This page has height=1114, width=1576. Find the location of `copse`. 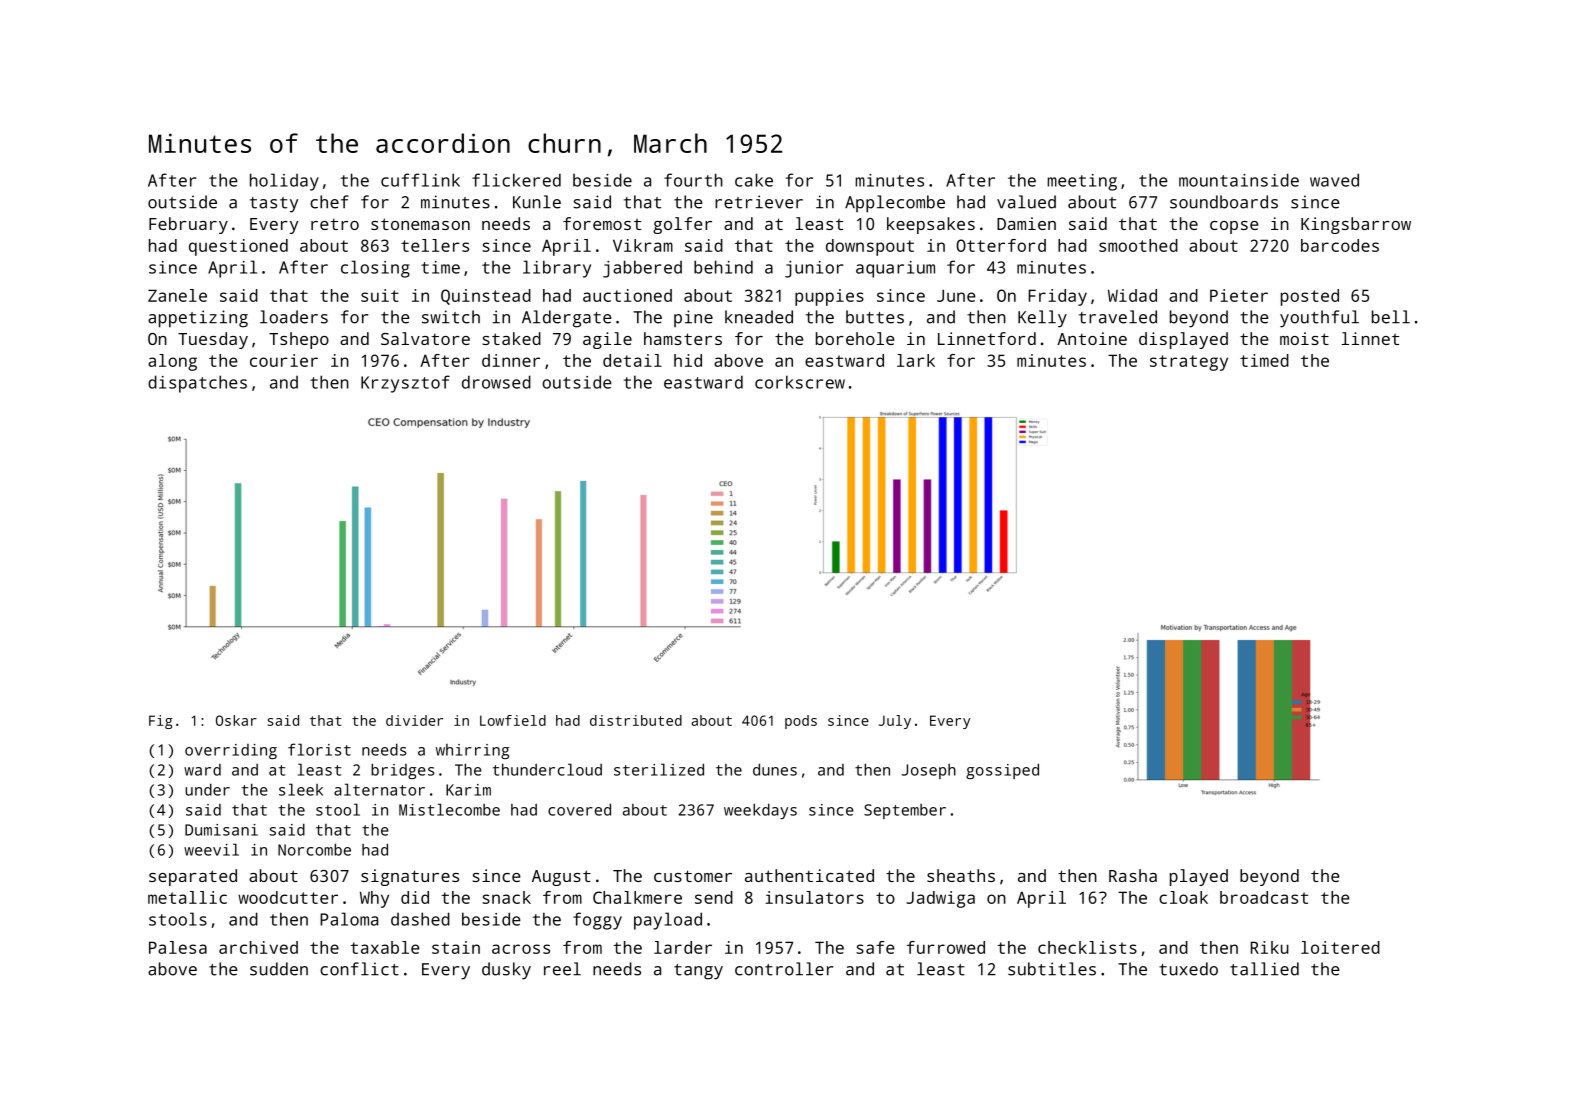

copse is located at coordinates (1234, 227).
